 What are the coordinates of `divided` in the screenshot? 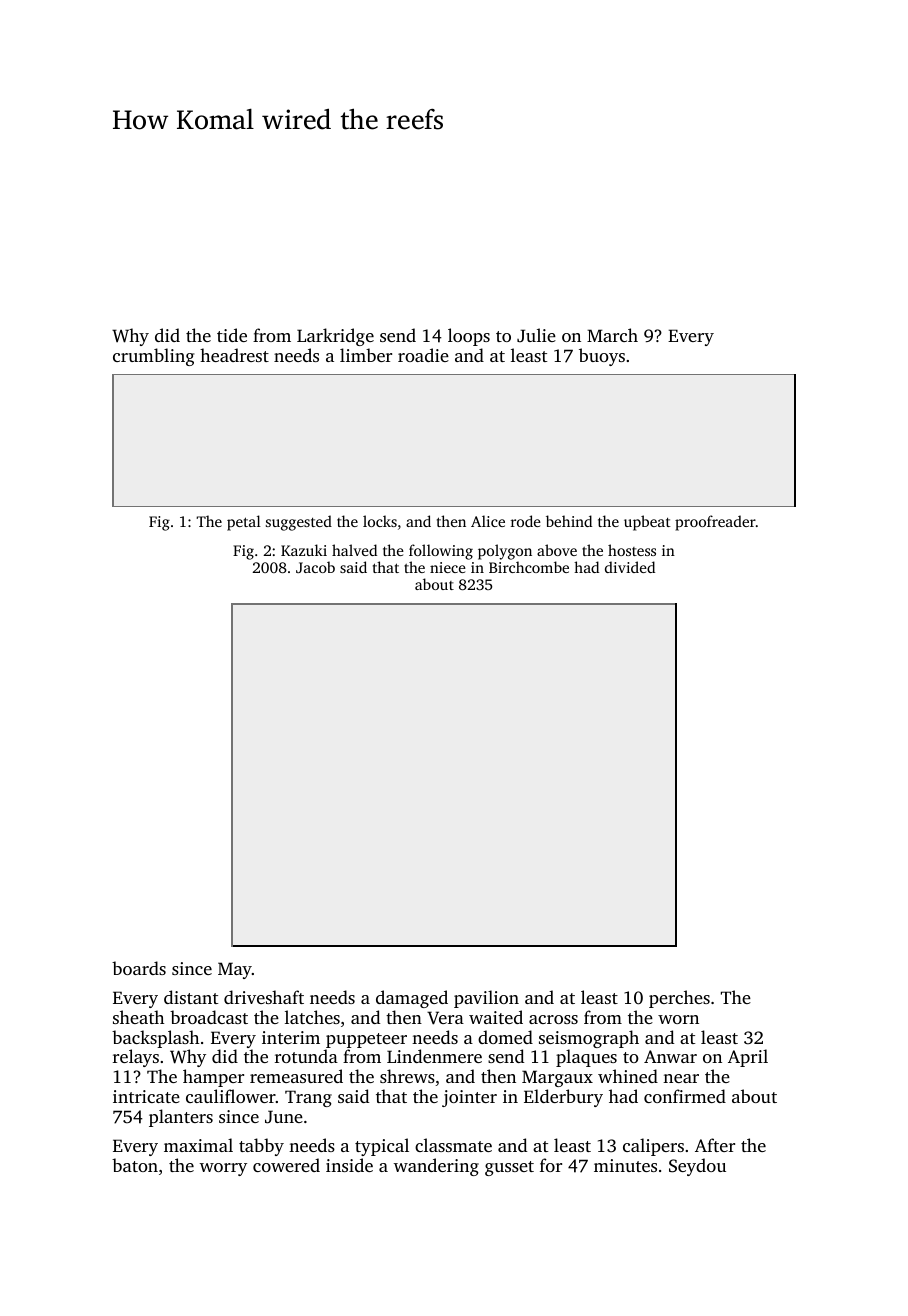 It's located at (630, 567).
